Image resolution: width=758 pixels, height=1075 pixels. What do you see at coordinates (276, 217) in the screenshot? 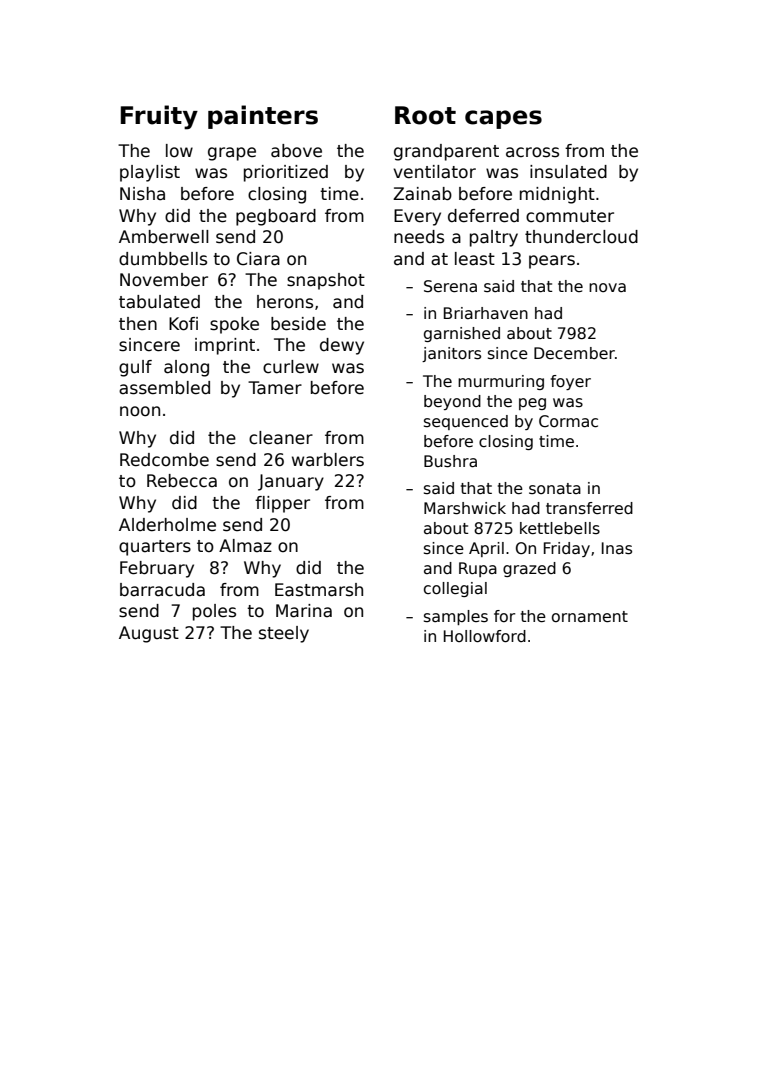
I see `pegboard` at bounding box center [276, 217].
